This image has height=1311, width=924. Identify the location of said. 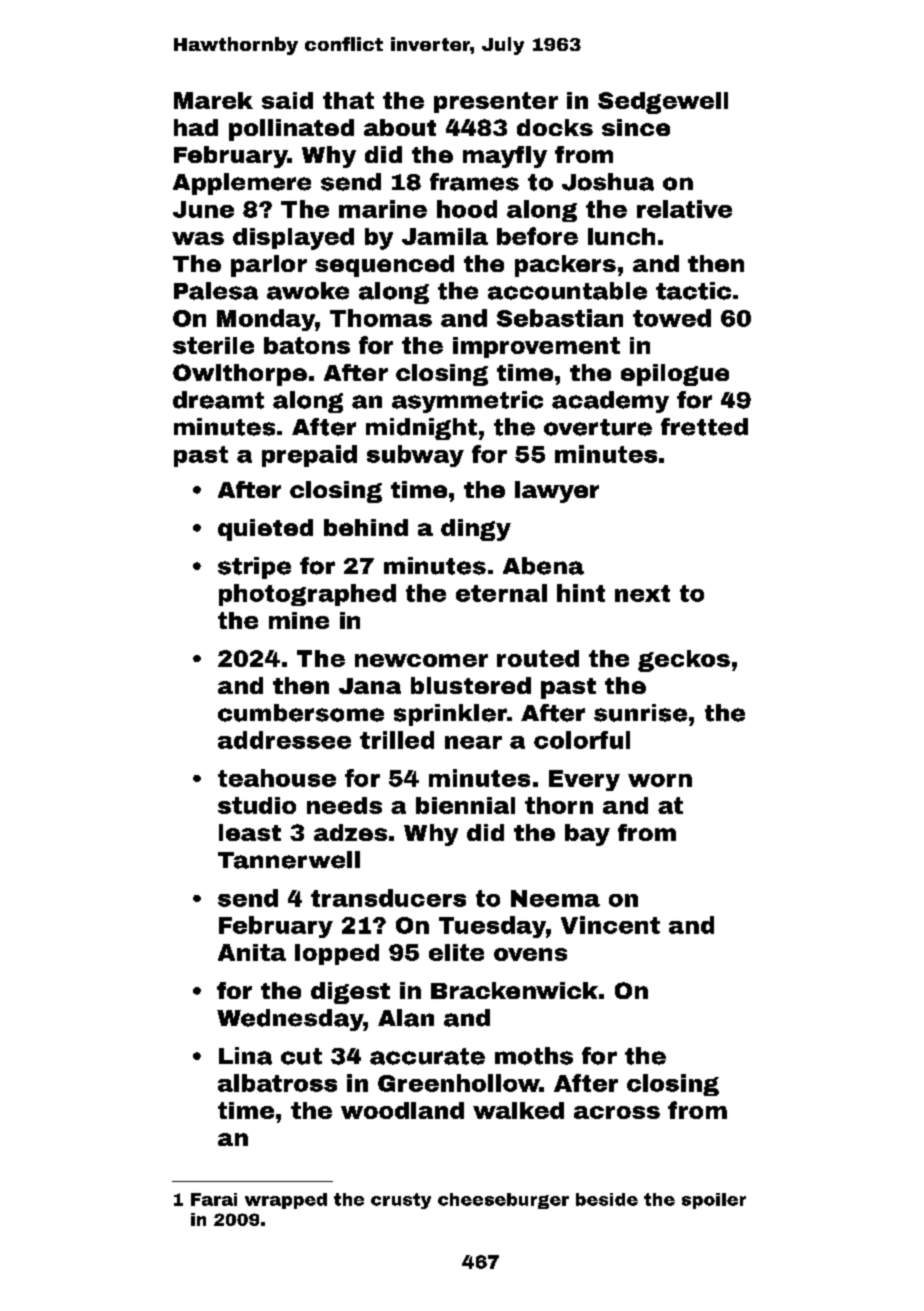
(287, 100).
